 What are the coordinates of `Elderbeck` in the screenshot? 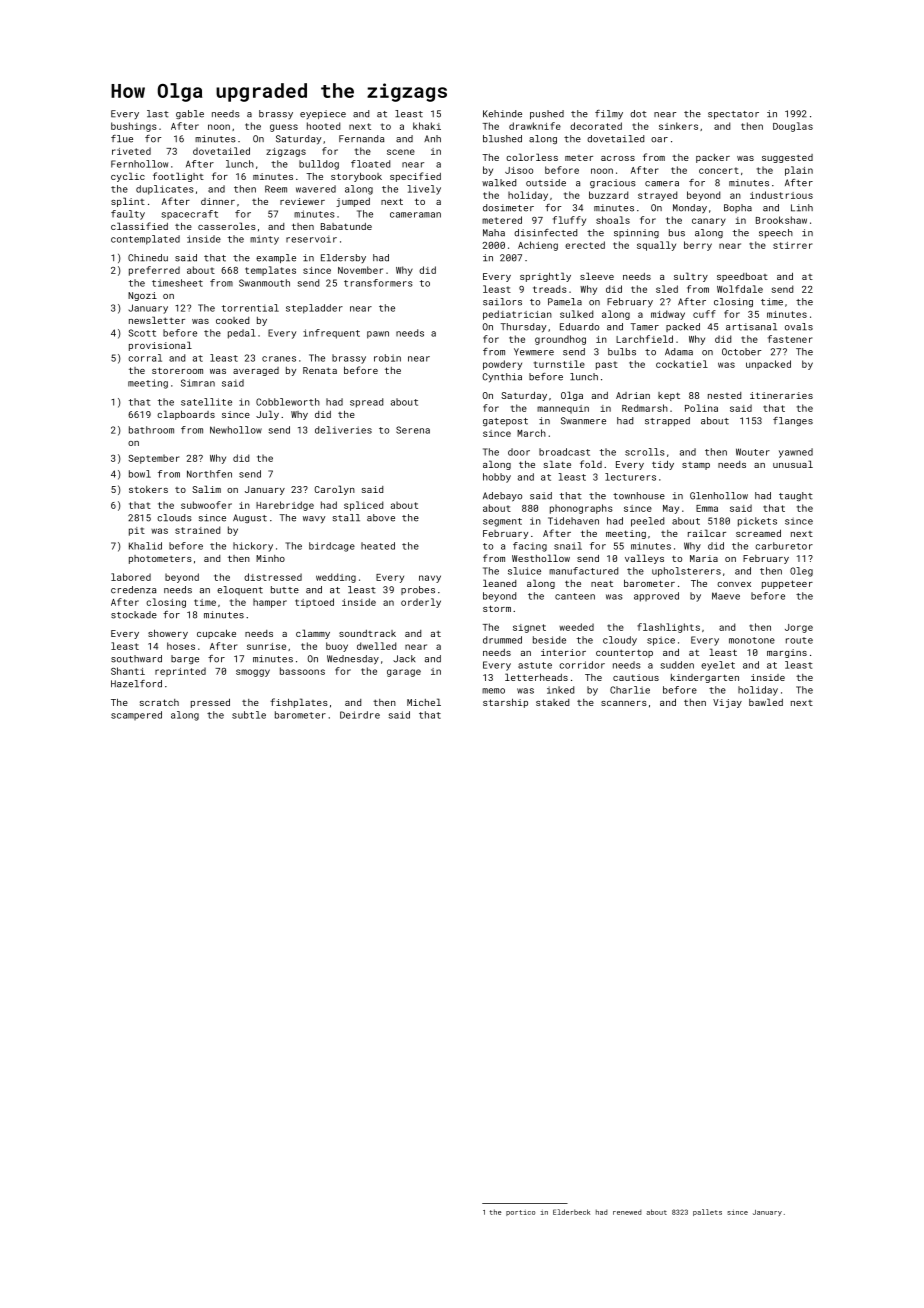 It's located at (571, 1212).
